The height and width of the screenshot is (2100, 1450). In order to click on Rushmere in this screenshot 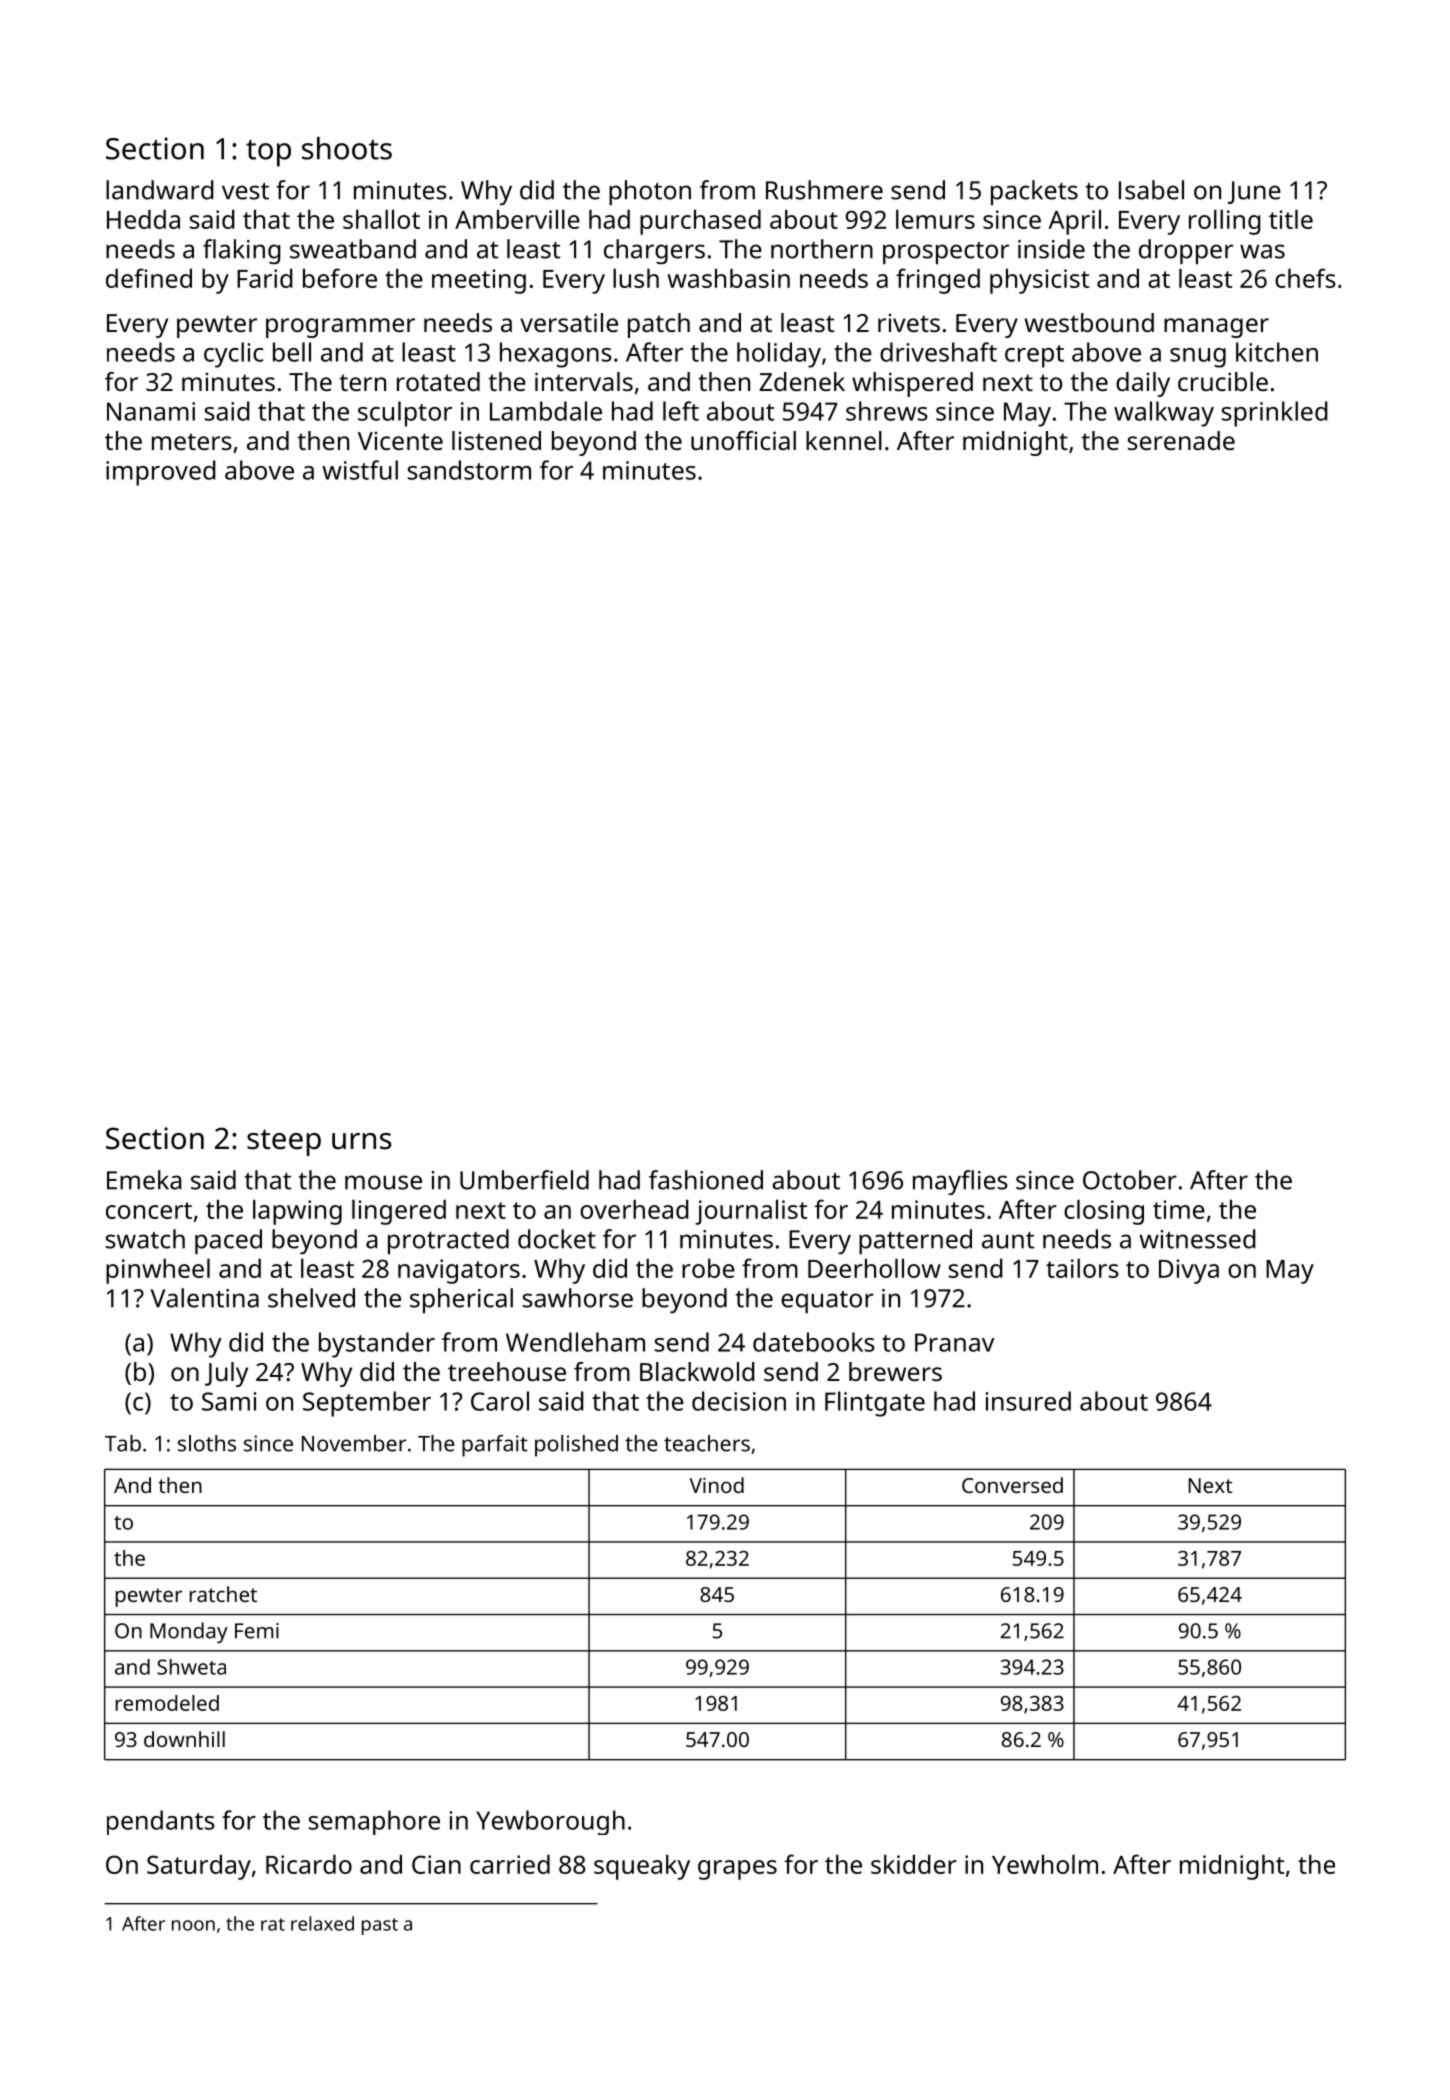, I will do `click(824, 190)`.
